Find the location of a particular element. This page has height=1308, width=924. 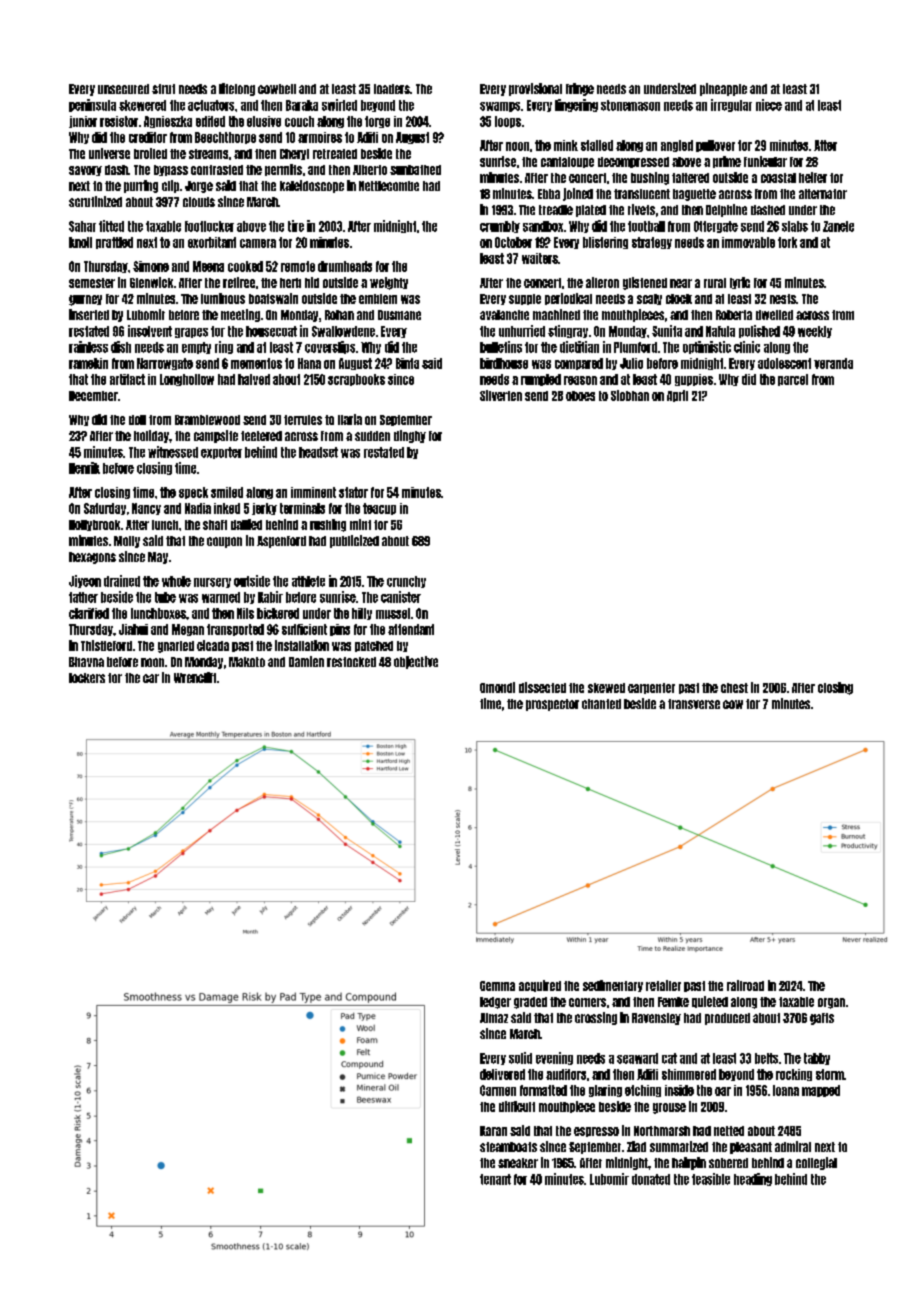

dinghy is located at coordinates (410, 436).
